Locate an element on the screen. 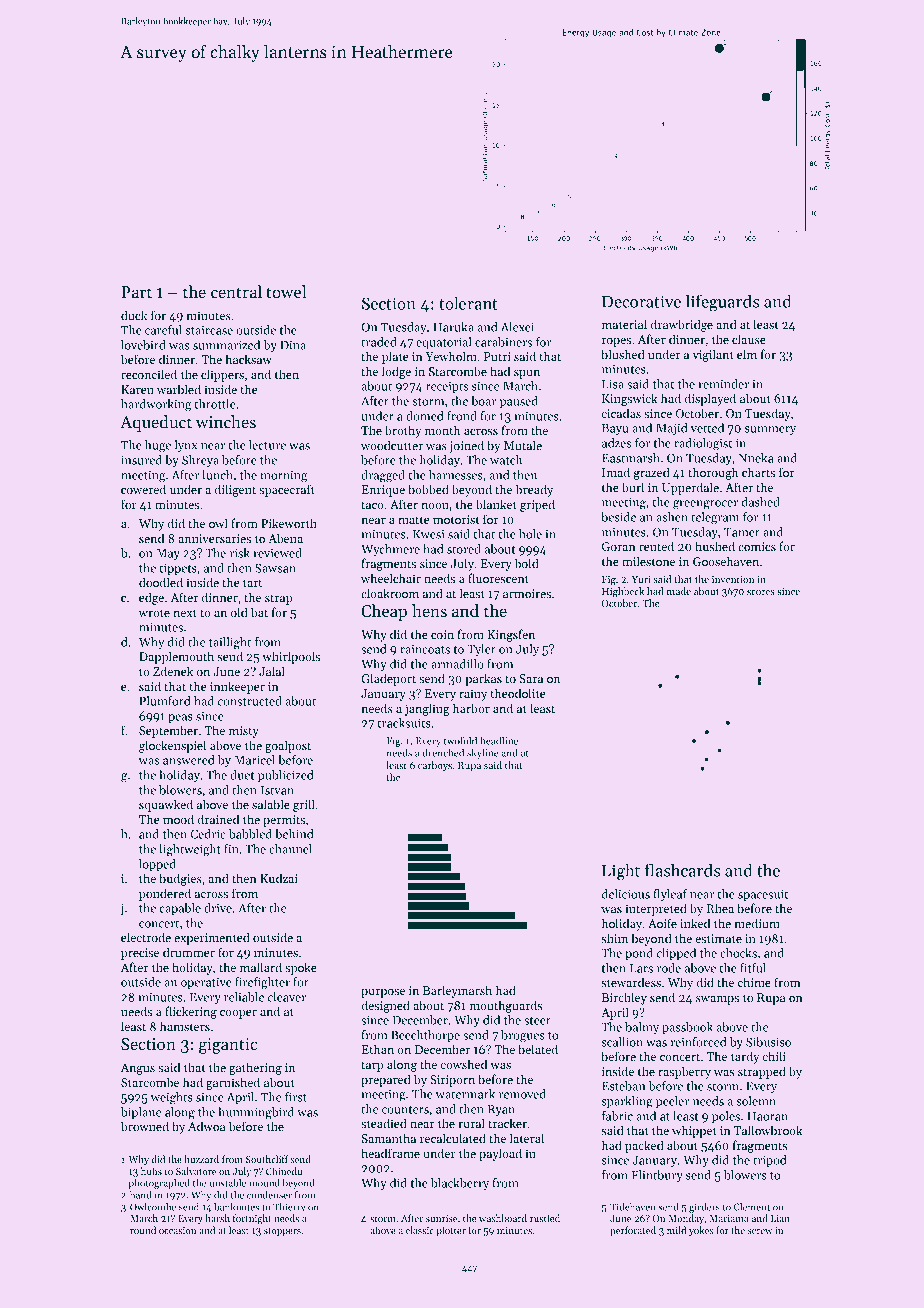 This screenshot has height=1308, width=924. central is located at coordinates (236, 291).
